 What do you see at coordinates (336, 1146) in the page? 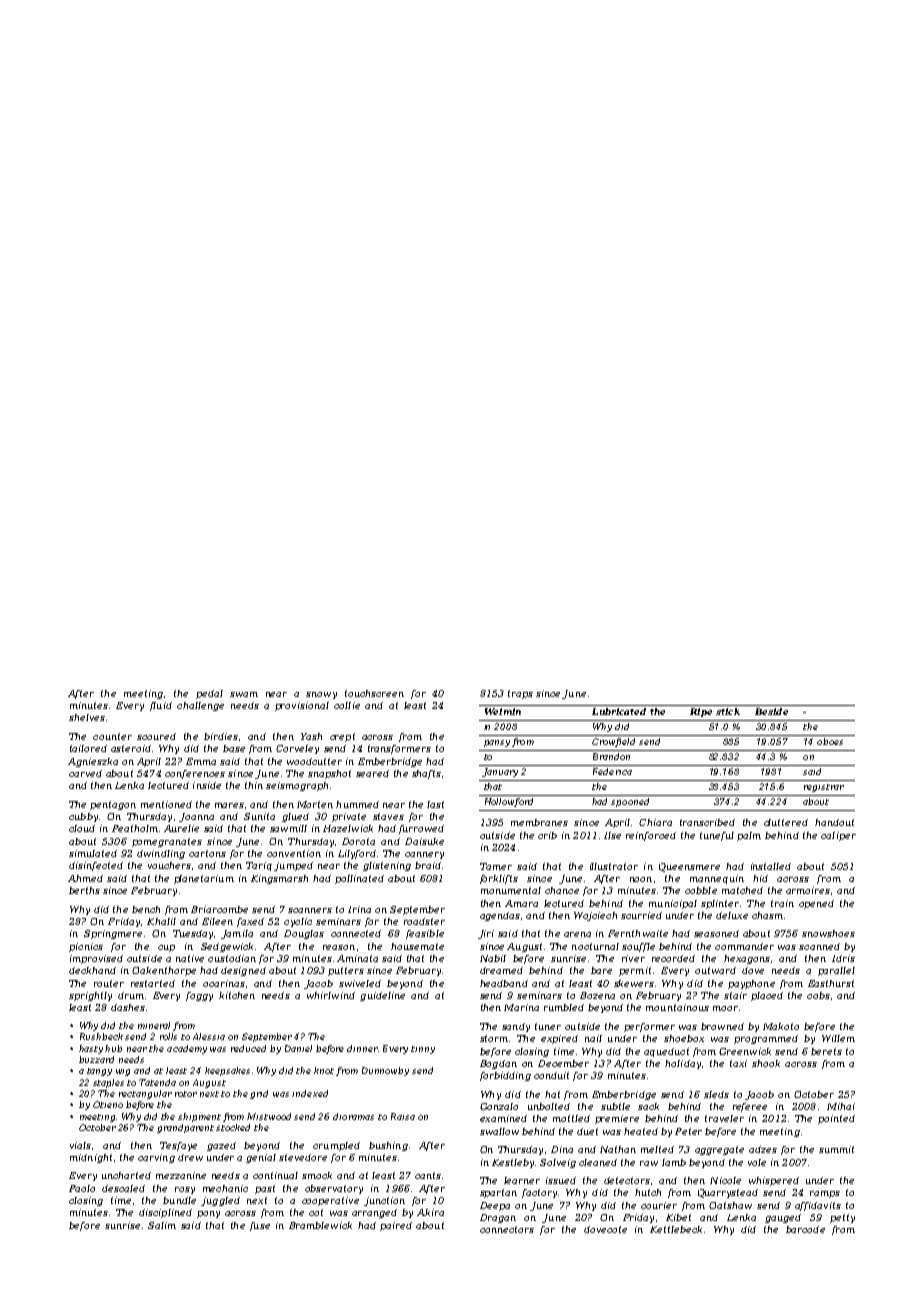
I see `crumpled` at bounding box center [336, 1146].
